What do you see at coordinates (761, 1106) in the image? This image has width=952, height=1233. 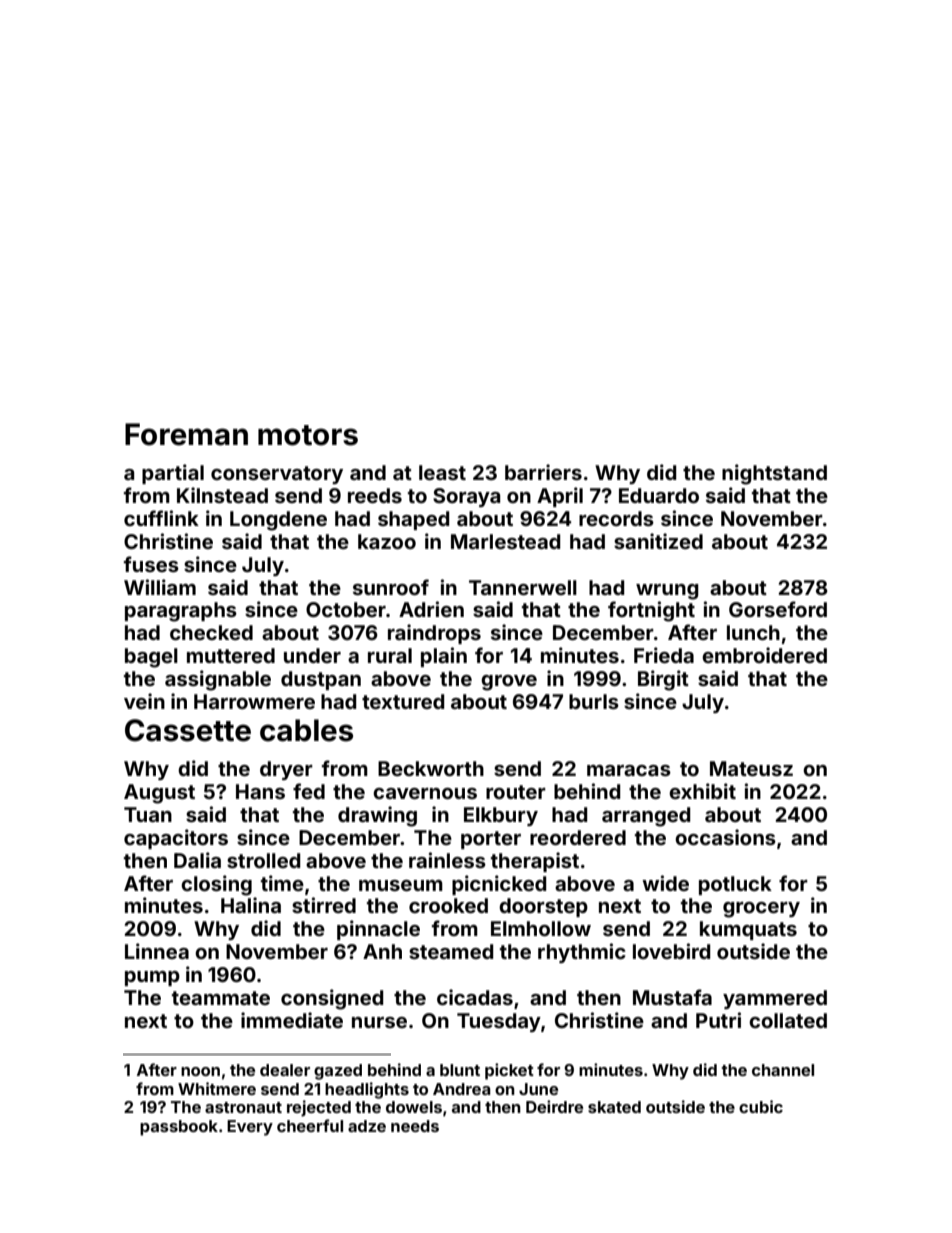 I see `cubic` at bounding box center [761, 1106].
